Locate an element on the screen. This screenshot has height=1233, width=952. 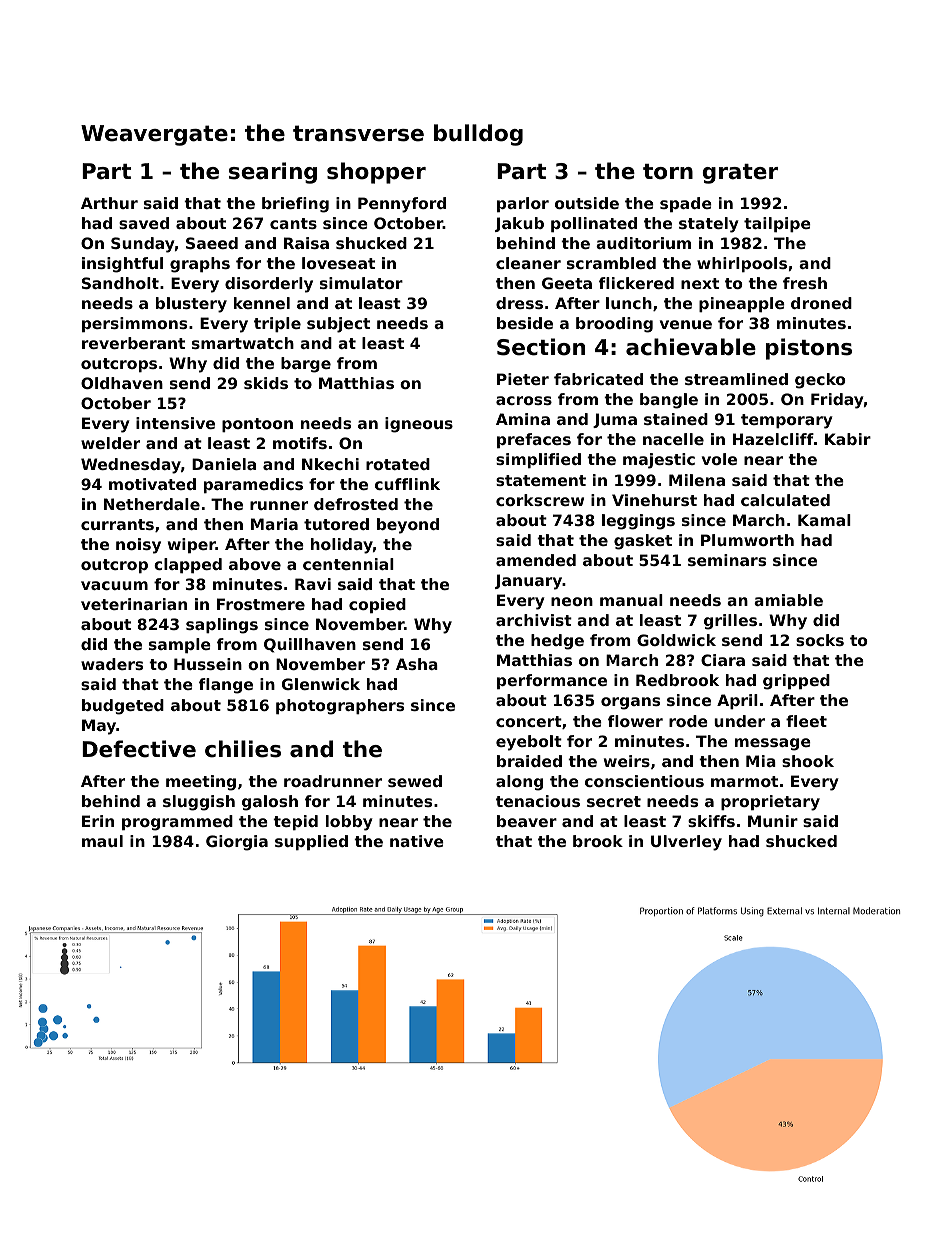
torn is located at coordinates (668, 172).
